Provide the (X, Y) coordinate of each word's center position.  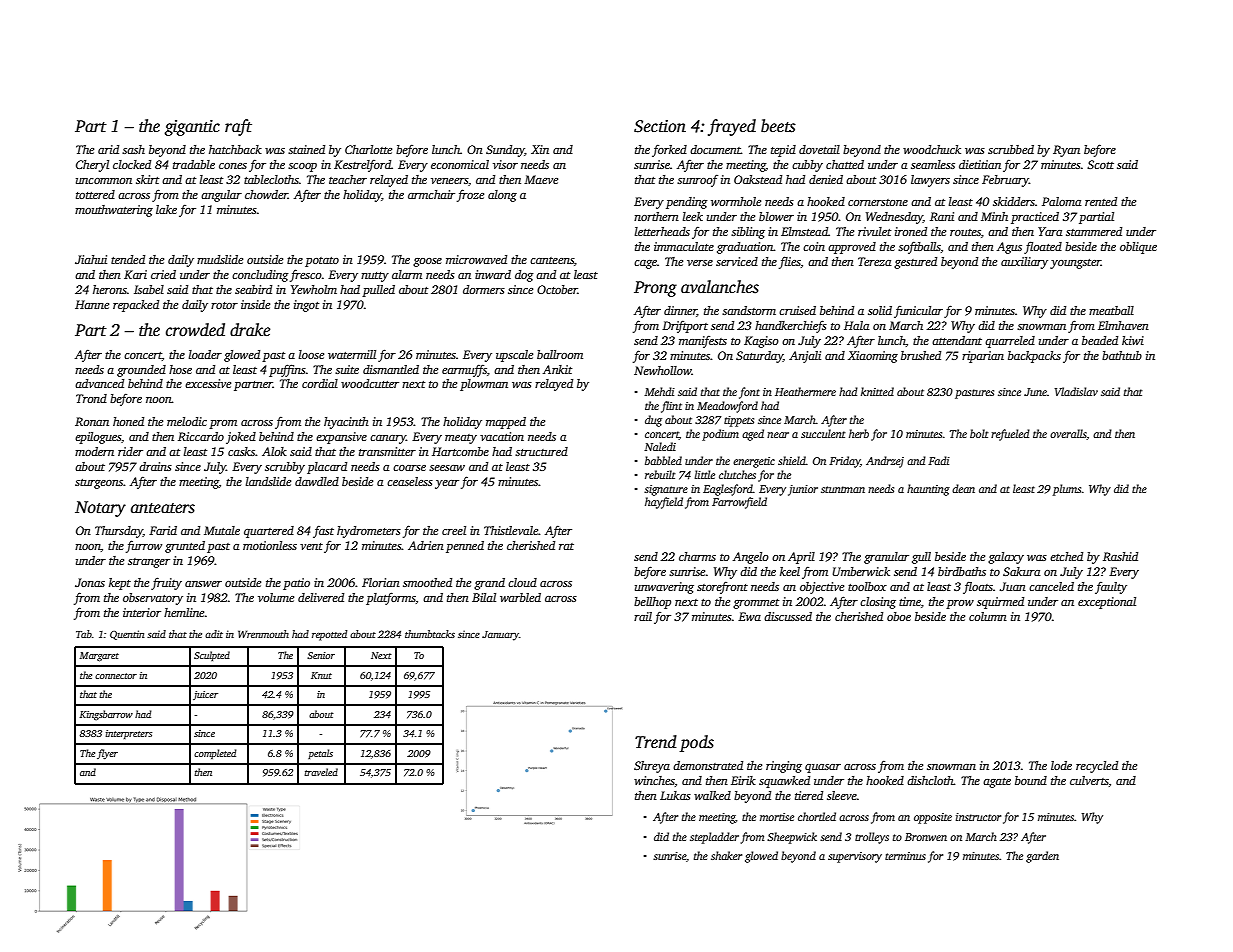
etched (1066, 556)
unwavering (664, 588)
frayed (732, 127)
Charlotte (368, 149)
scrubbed (1011, 149)
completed (215, 754)
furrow (144, 546)
